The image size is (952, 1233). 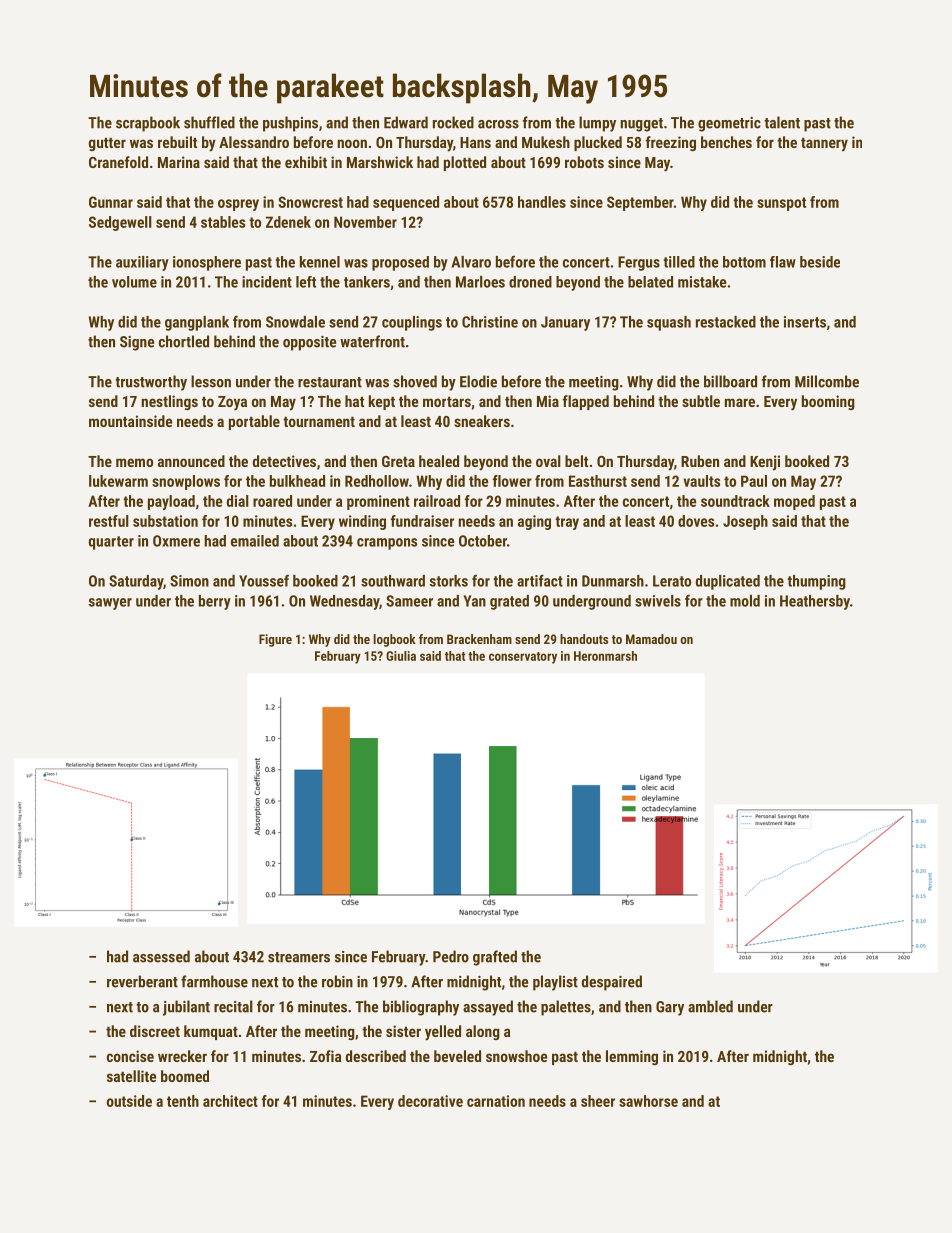 What do you see at coordinates (495, 958) in the document?
I see `grafted` at bounding box center [495, 958].
